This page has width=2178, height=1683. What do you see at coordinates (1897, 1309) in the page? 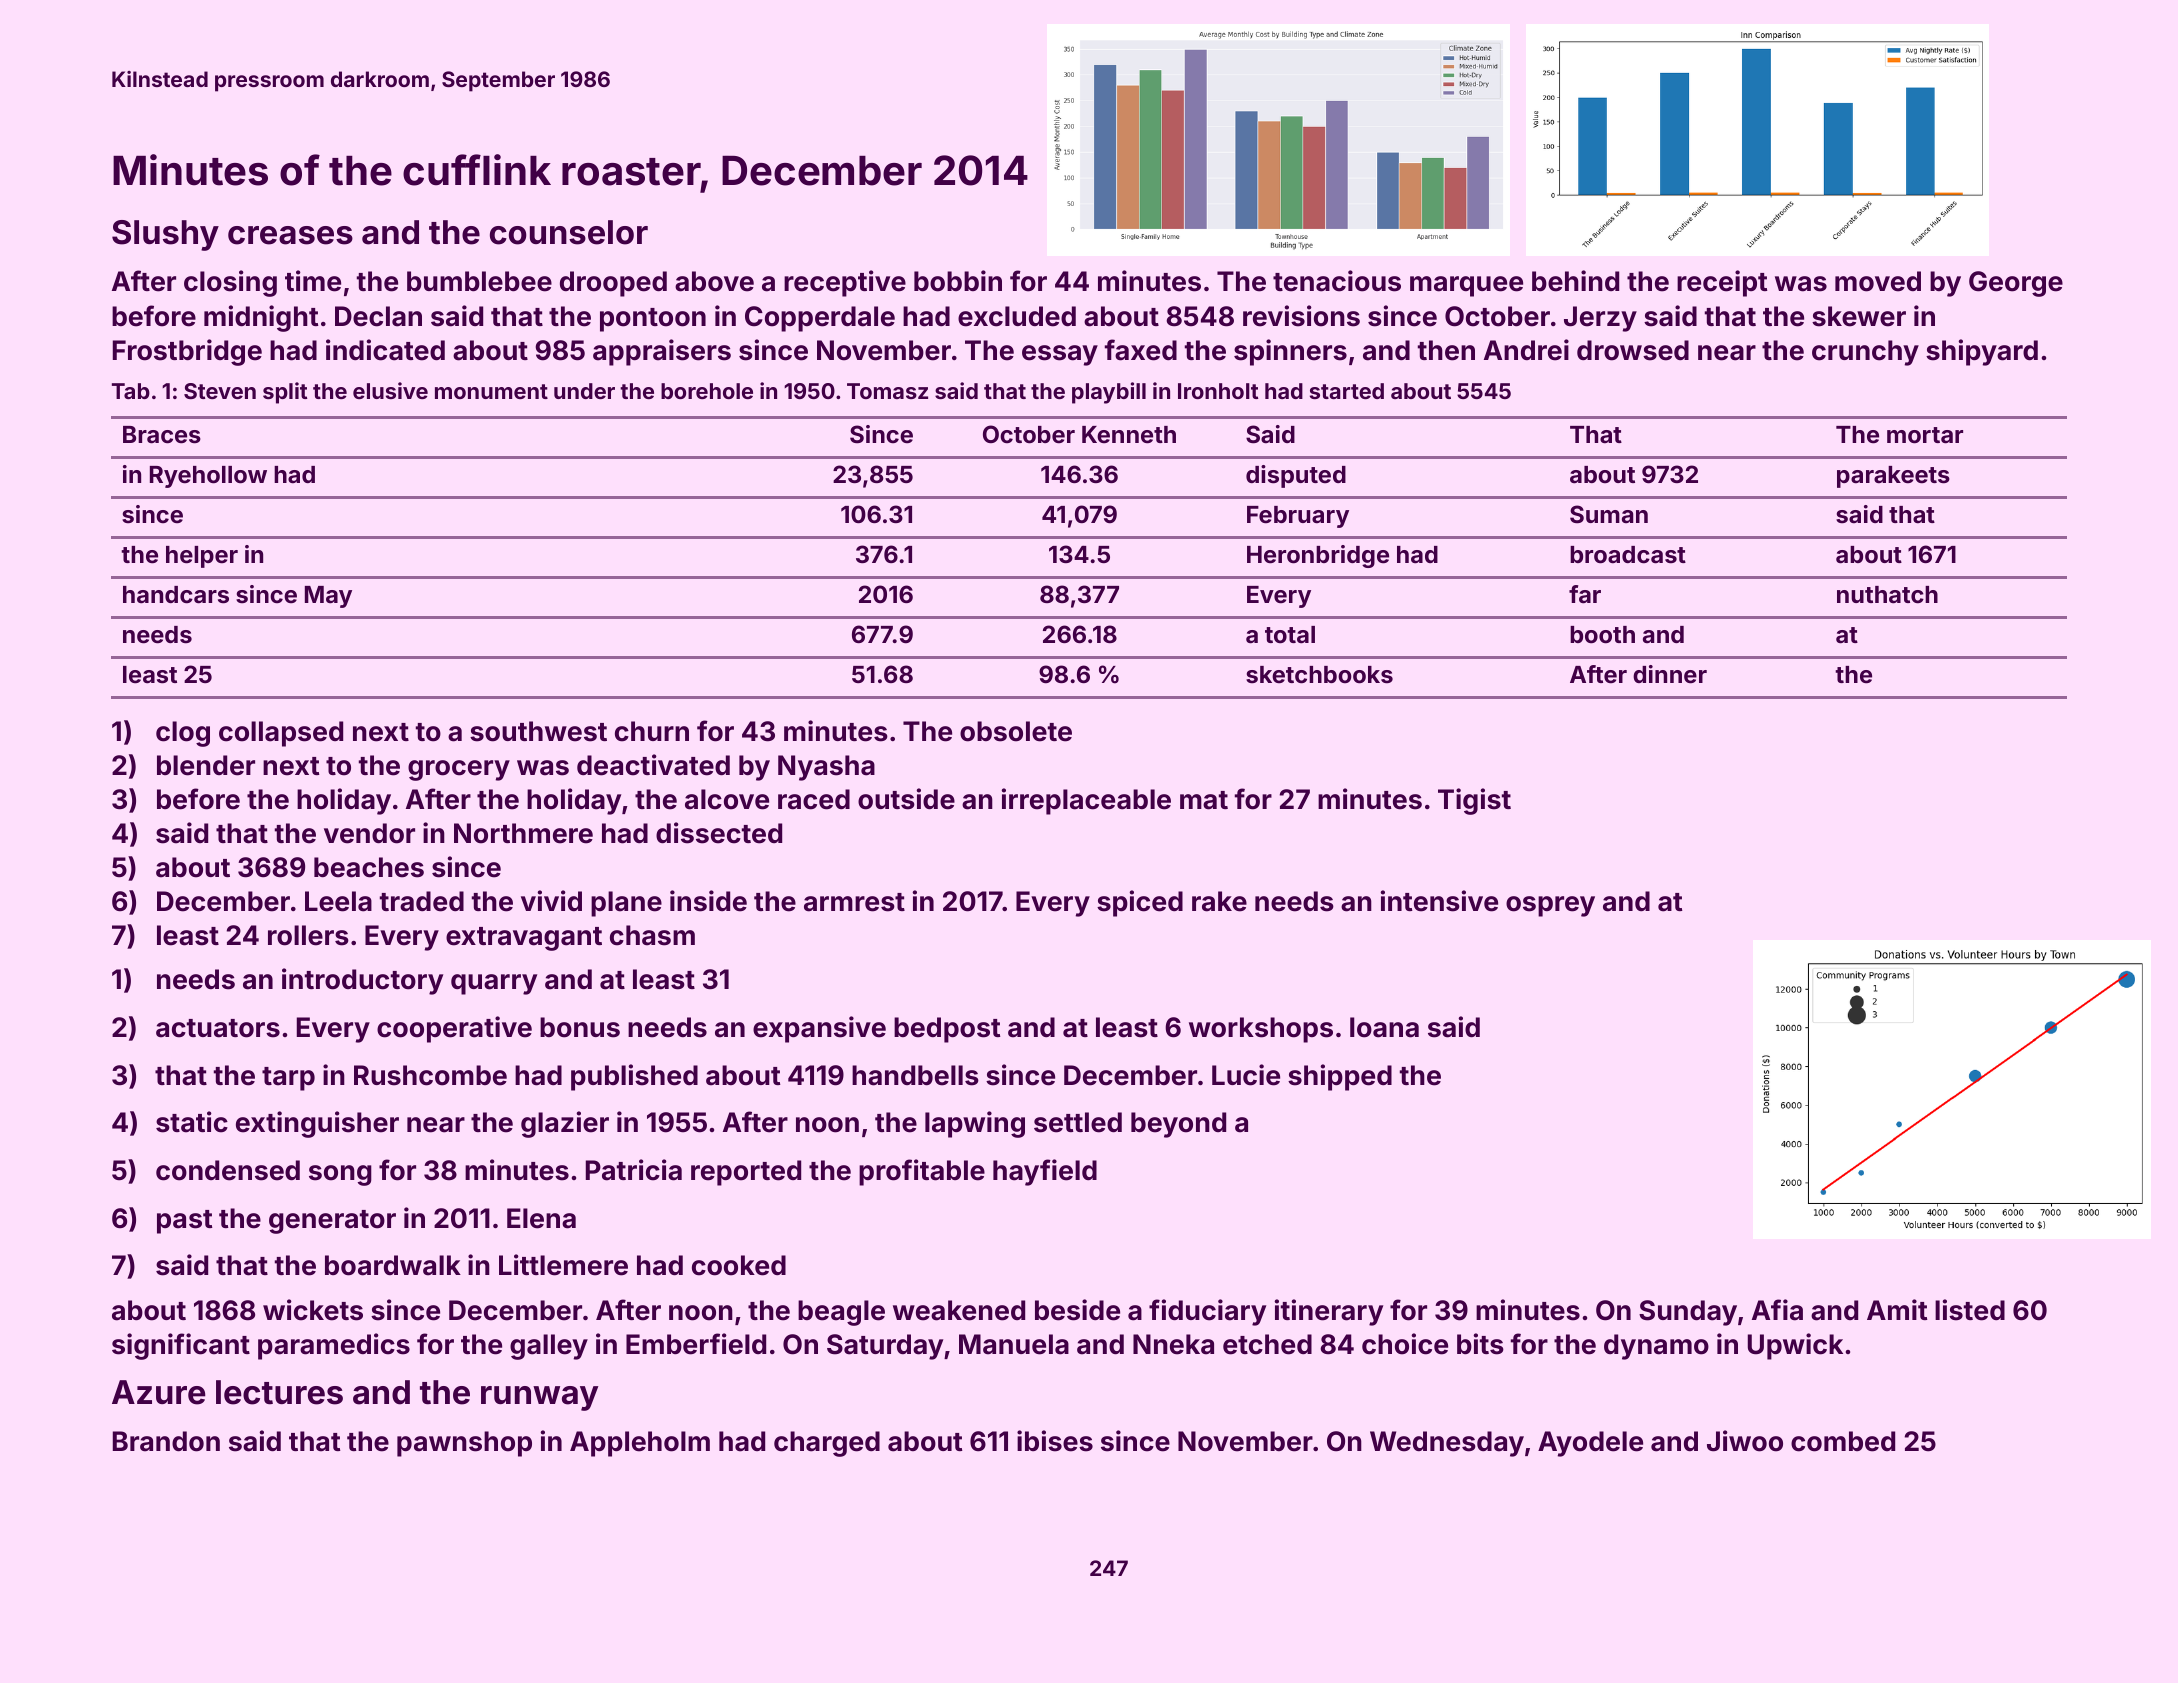
I see `Amit` at bounding box center [1897, 1309].
